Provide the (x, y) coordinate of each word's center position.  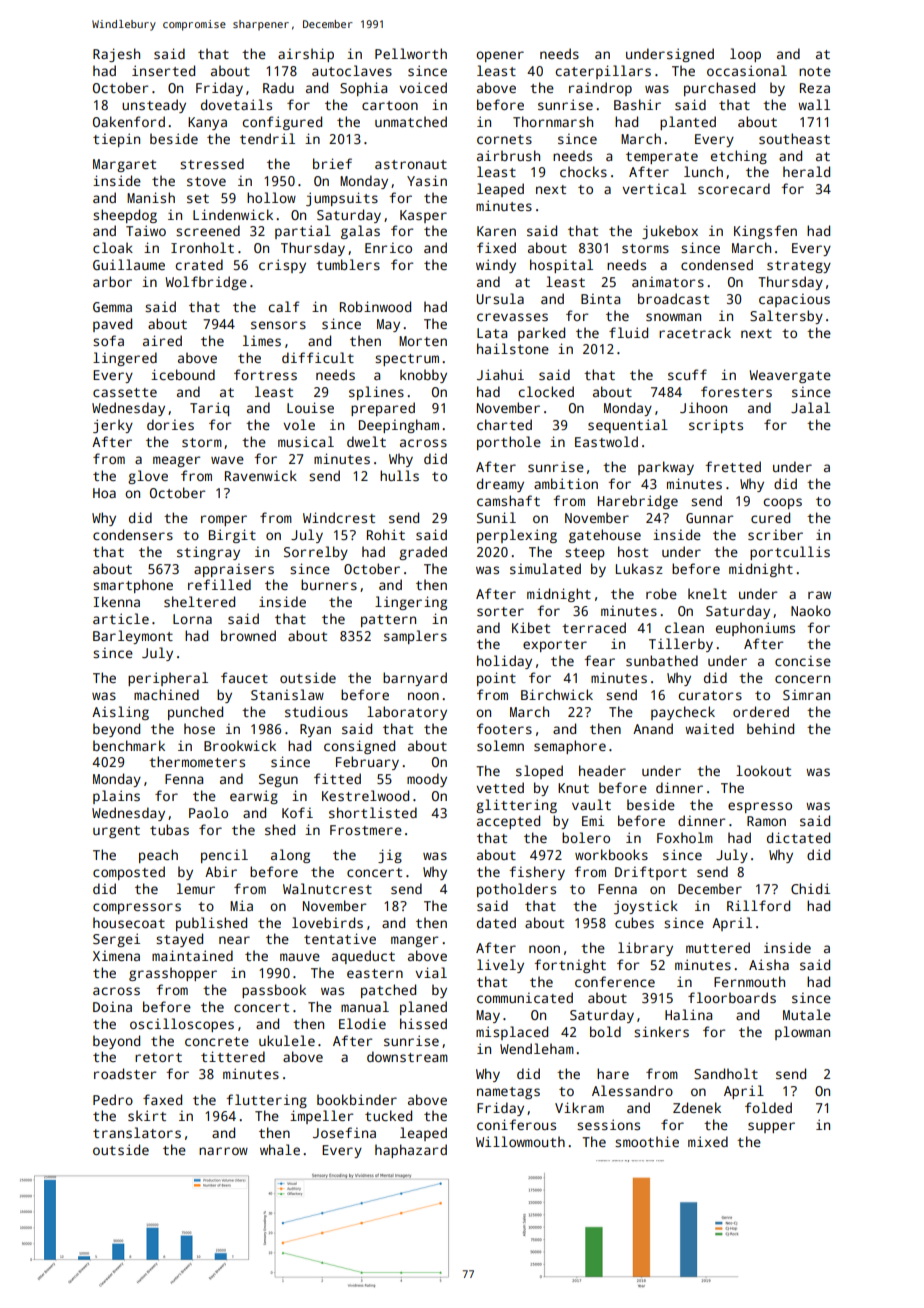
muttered (718, 947)
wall (814, 104)
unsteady (154, 106)
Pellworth (411, 53)
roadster (125, 1073)
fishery (537, 873)
